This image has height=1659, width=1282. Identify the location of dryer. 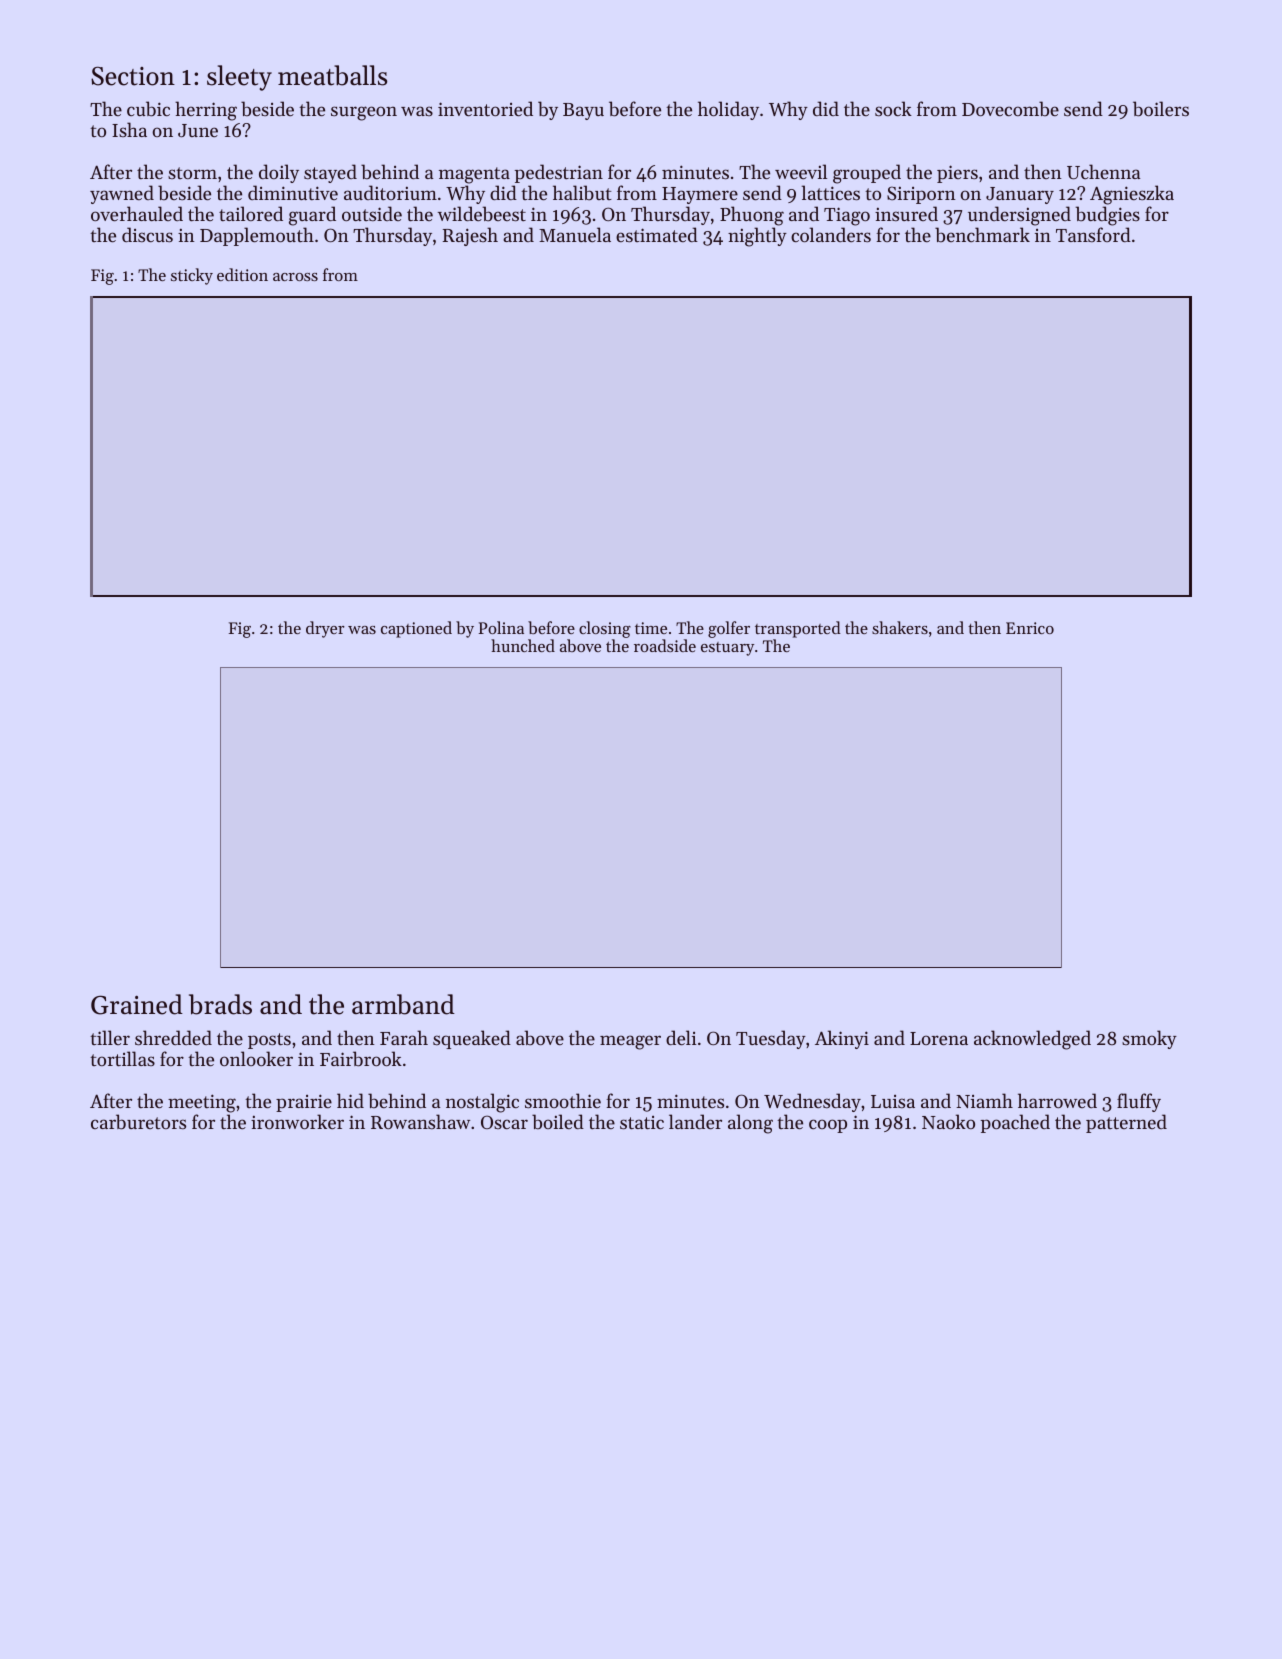
(325, 629).
